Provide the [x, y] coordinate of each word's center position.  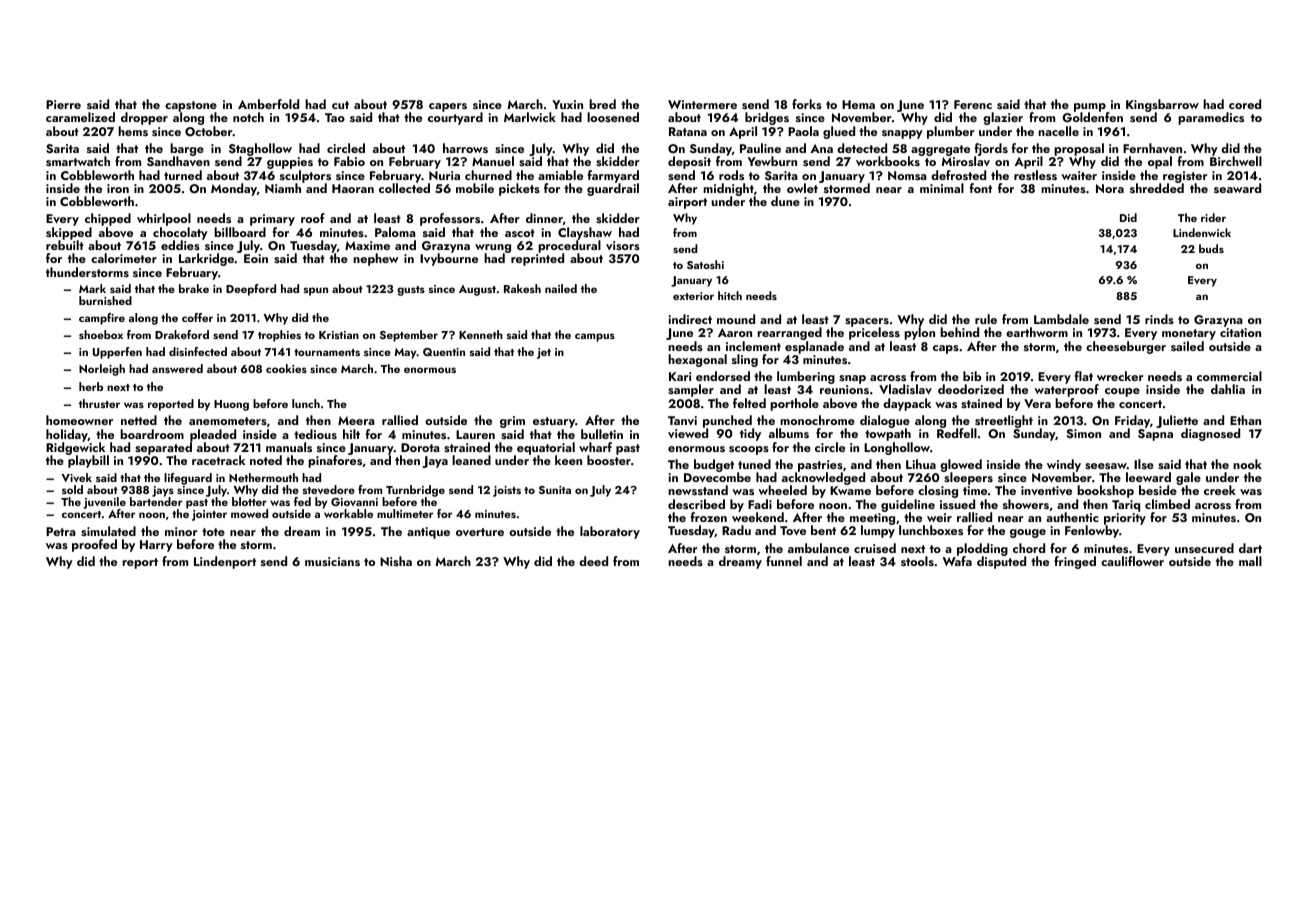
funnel [784, 561]
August [477, 290]
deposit [689, 162]
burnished [105, 300]
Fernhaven [1152, 148]
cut [340, 105]
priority [1125, 519]
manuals [289, 447]
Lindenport [225, 562]
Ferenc [973, 104]
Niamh [283, 188]
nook [1247, 464]
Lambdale [1061, 319]
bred [602, 104]
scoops [749, 450]
